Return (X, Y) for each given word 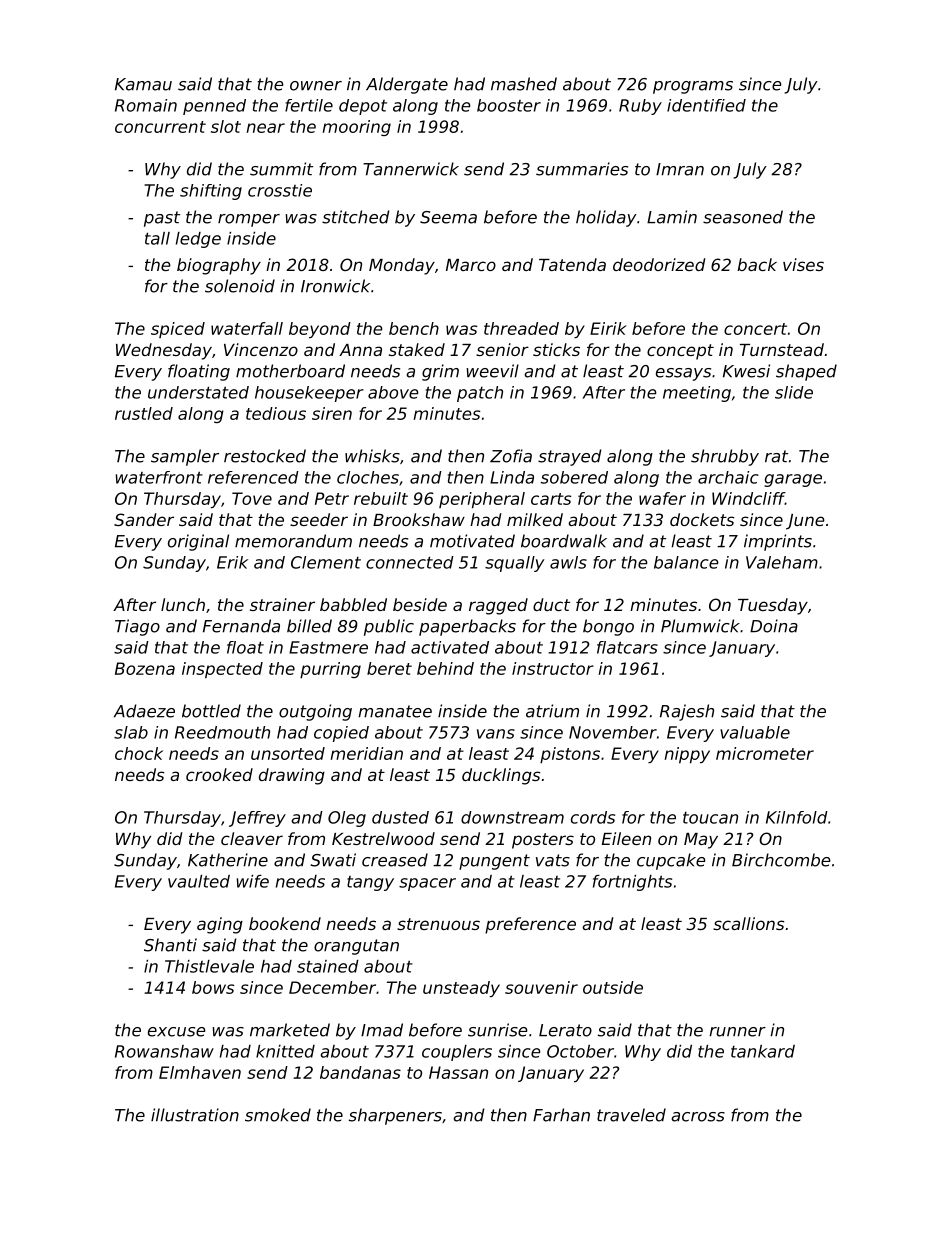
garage (793, 480)
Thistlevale (209, 966)
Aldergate (407, 85)
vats (553, 860)
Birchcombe (781, 860)
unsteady (461, 989)
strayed (569, 457)
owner (316, 86)
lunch (183, 604)
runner (737, 1032)
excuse (177, 1032)
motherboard (290, 371)
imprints (778, 542)
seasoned (743, 217)
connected (410, 562)
